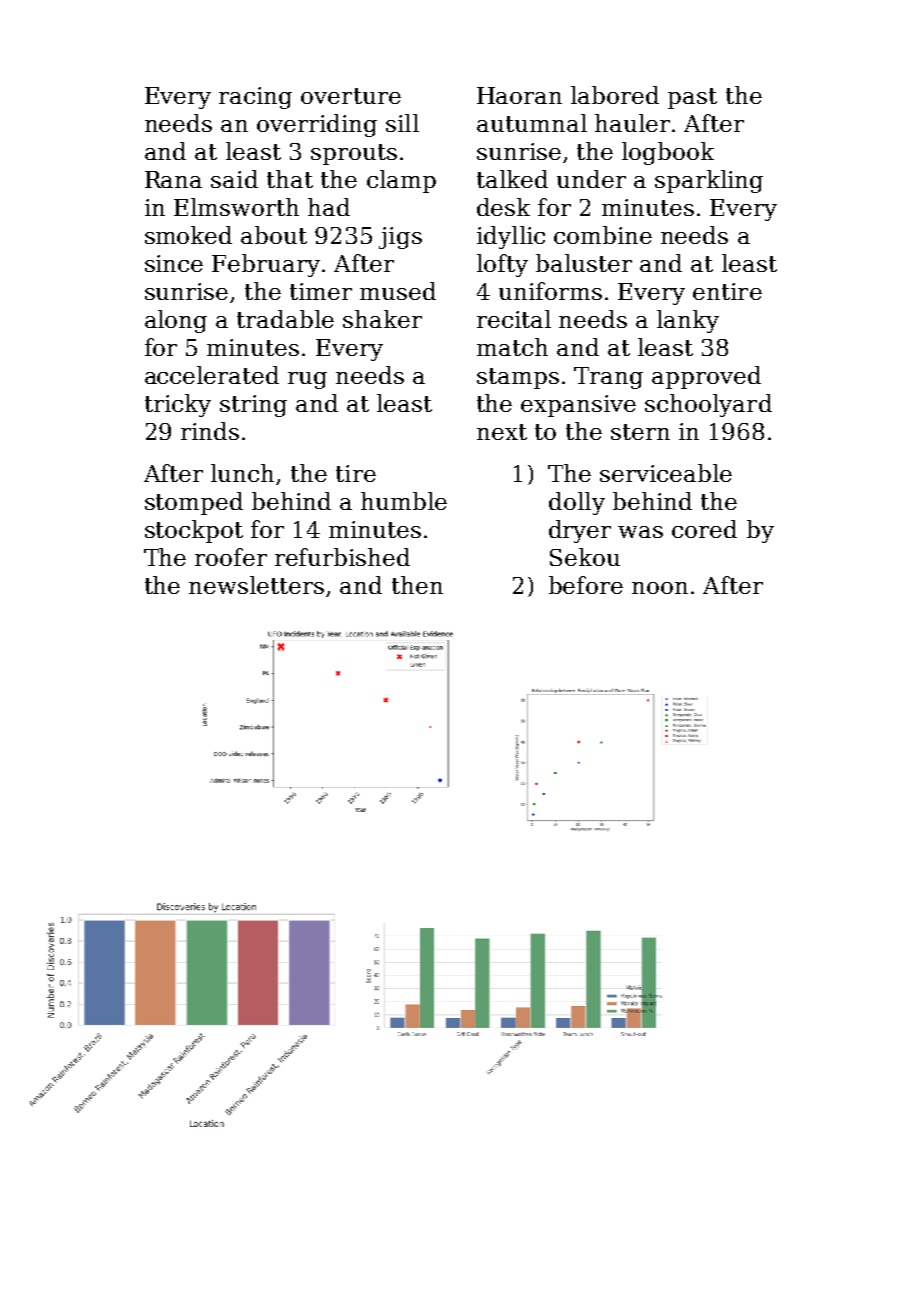 The height and width of the document is (1311, 924). Describe the element at coordinates (354, 154) in the document. I see `sprouts` at that location.
